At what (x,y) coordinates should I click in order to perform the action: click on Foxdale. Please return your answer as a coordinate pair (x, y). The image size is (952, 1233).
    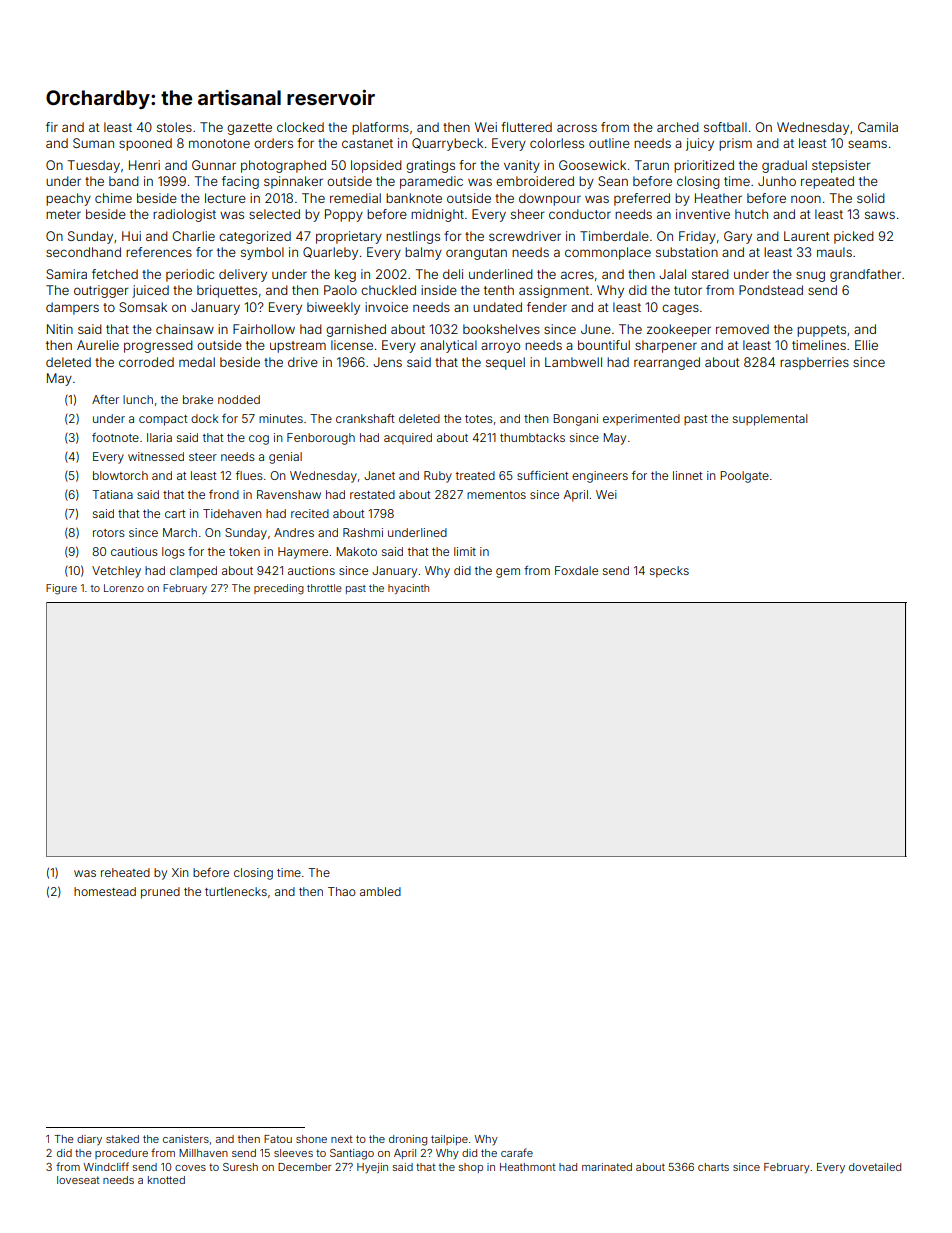
    Looking at the image, I should click on (576, 570).
